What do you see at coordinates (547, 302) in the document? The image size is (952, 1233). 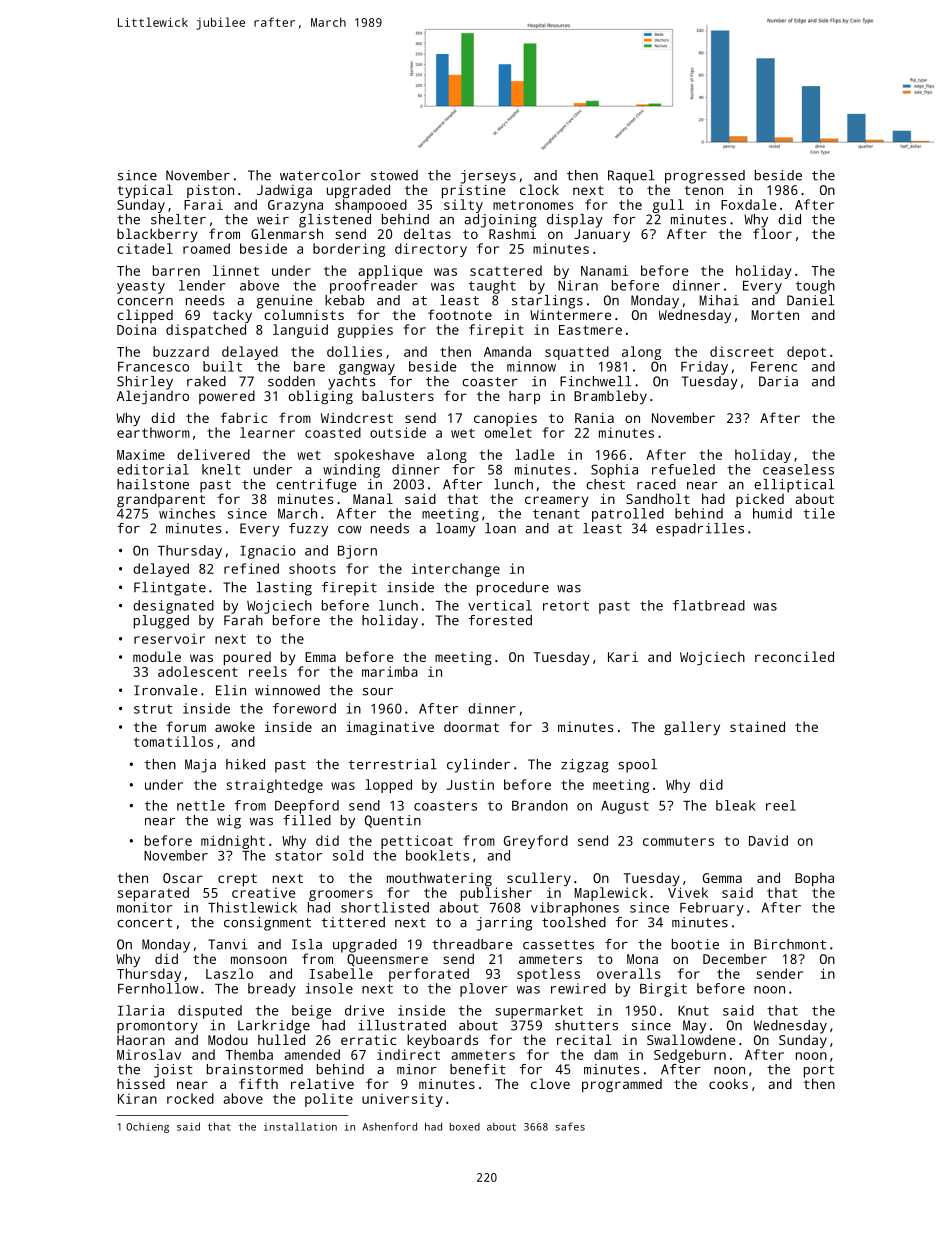 I see `starlings` at bounding box center [547, 302].
